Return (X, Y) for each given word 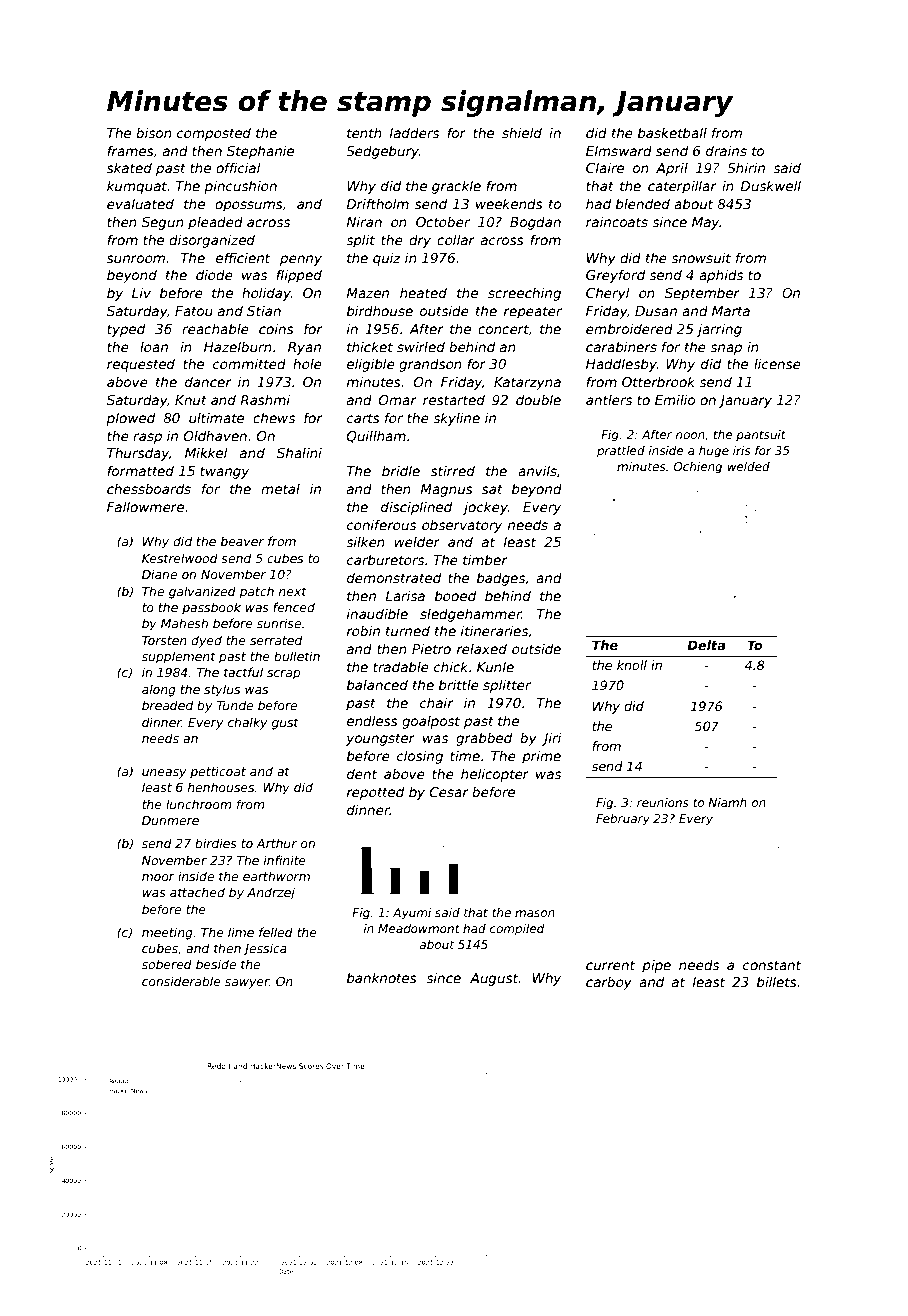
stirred (453, 470)
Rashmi (265, 399)
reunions (663, 802)
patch (256, 592)
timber (485, 559)
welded (748, 466)
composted (214, 134)
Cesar (449, 792)
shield (522, 132)
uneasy (164, 774)
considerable (181, 981)
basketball (672, 132)
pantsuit (761, 436)
